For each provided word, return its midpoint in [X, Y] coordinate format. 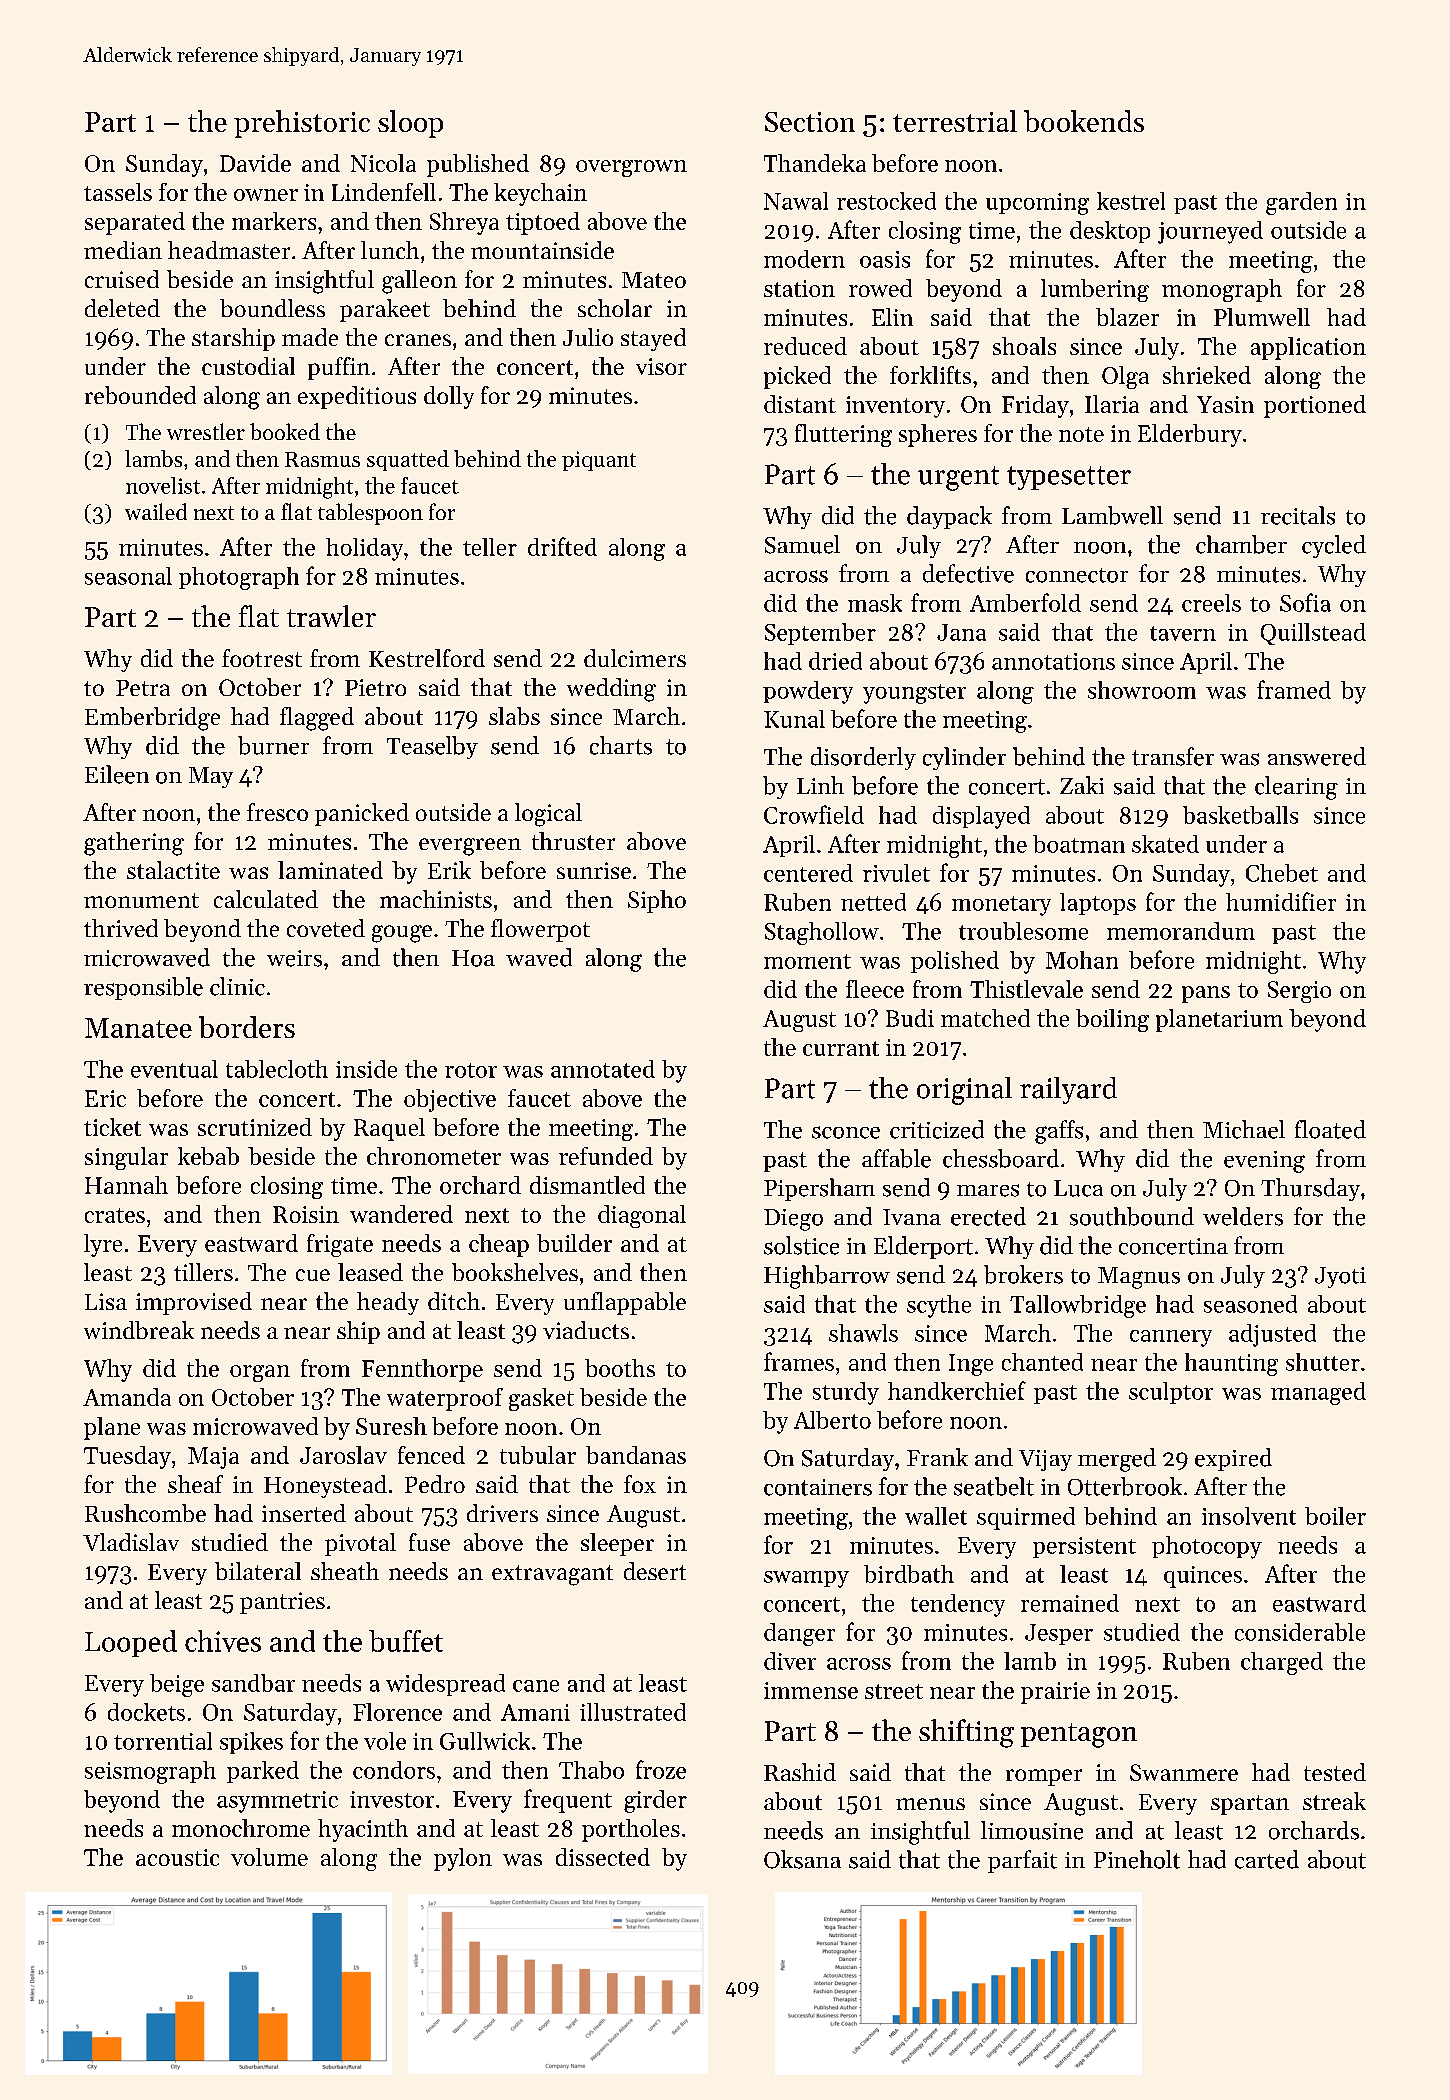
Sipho [657, 901]
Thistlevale [1026, 989]
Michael [1244, 1129]
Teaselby [432, 747]
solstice [801, 1245]
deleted [122, 308]
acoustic [177, 1857]
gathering [134, 844]
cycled [1334, 546]
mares [988, 1190]
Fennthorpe [422, 1370]
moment [807, 961]
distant [800, 404]
